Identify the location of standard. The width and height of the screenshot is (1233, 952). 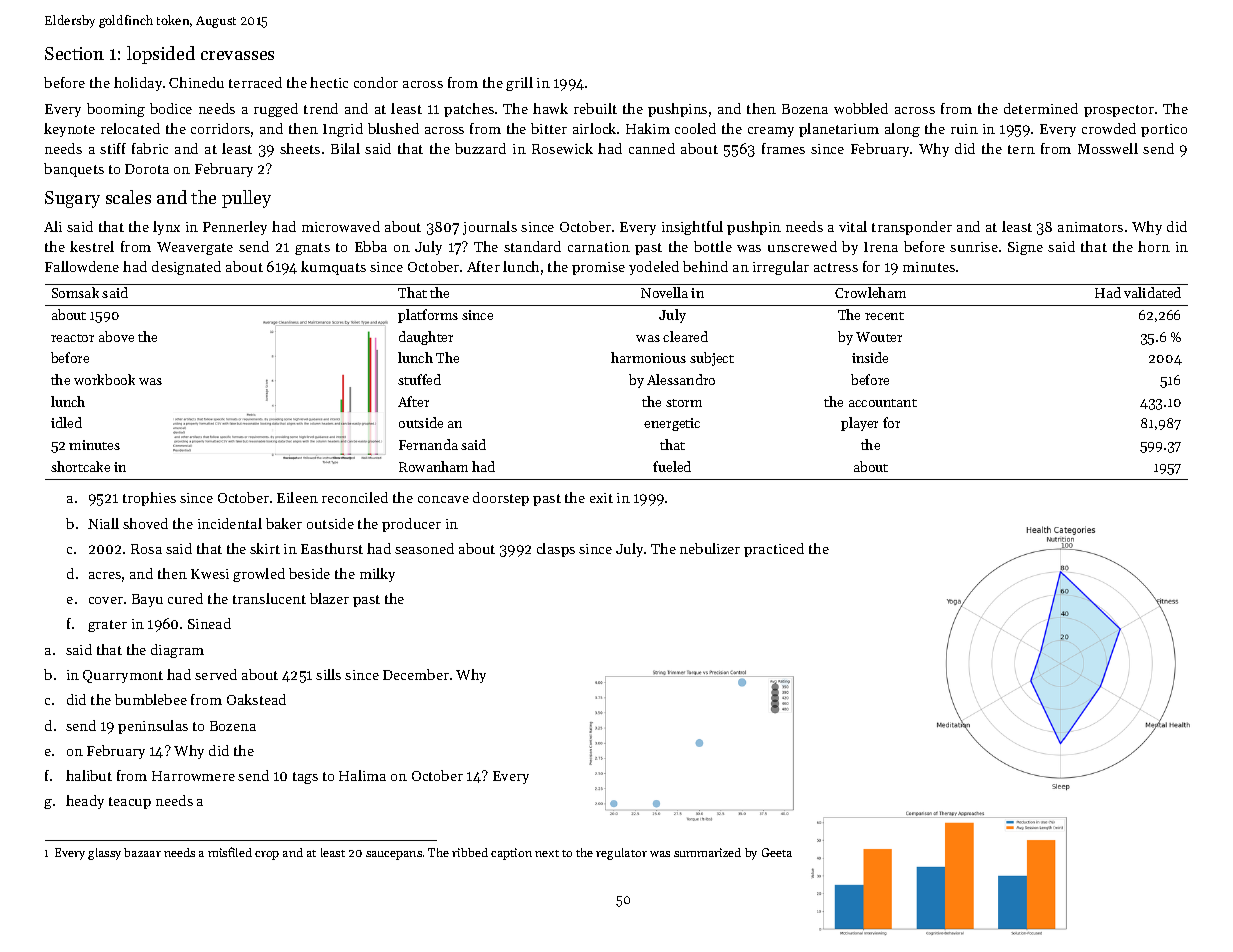
(532, 246).
